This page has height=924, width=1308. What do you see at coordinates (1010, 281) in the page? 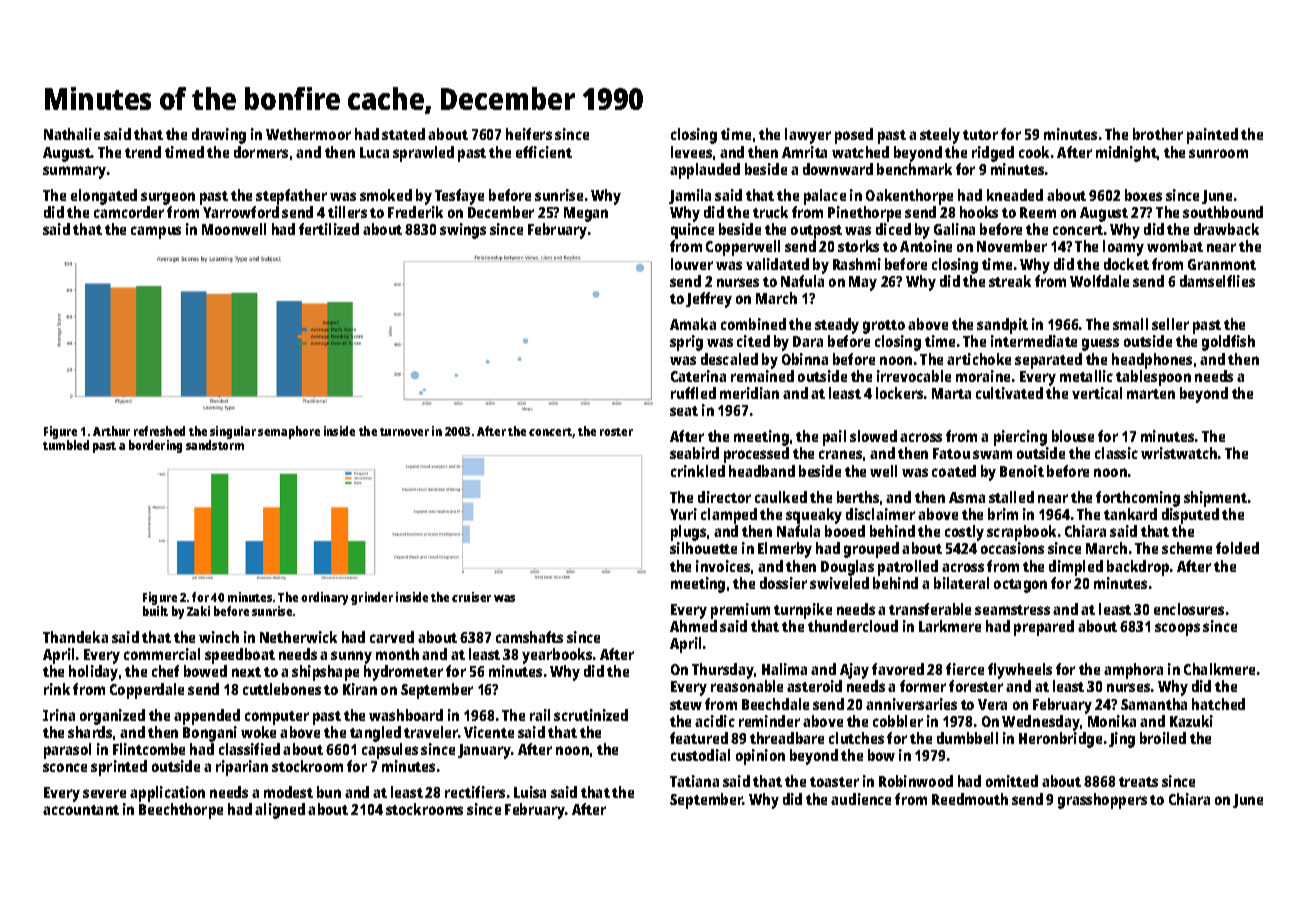
I see `streak` at bounding box center [1010, 281].
